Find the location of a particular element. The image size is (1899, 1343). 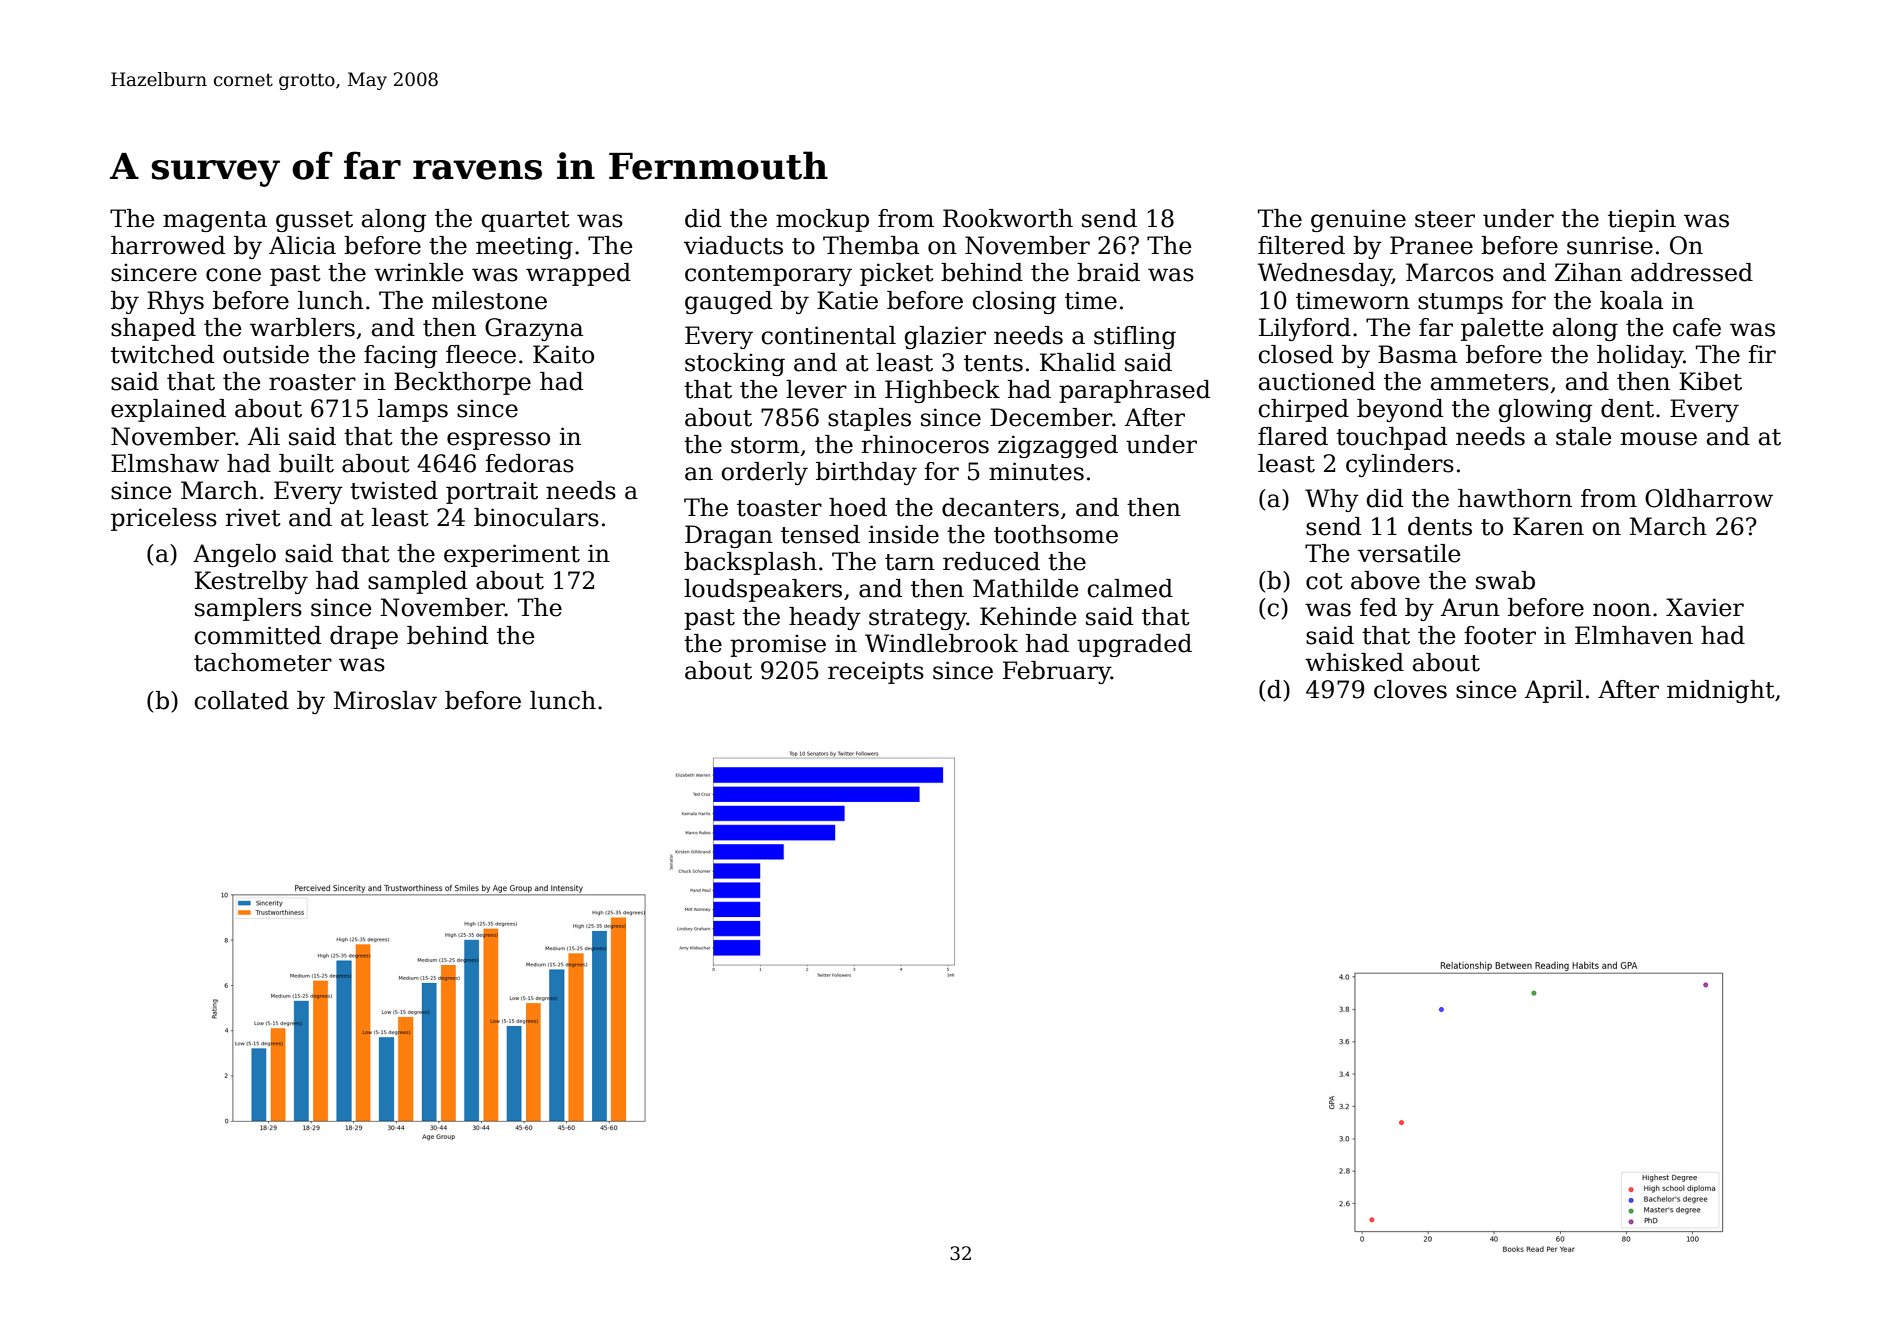

gusset is located at coordinates (314, 221).
